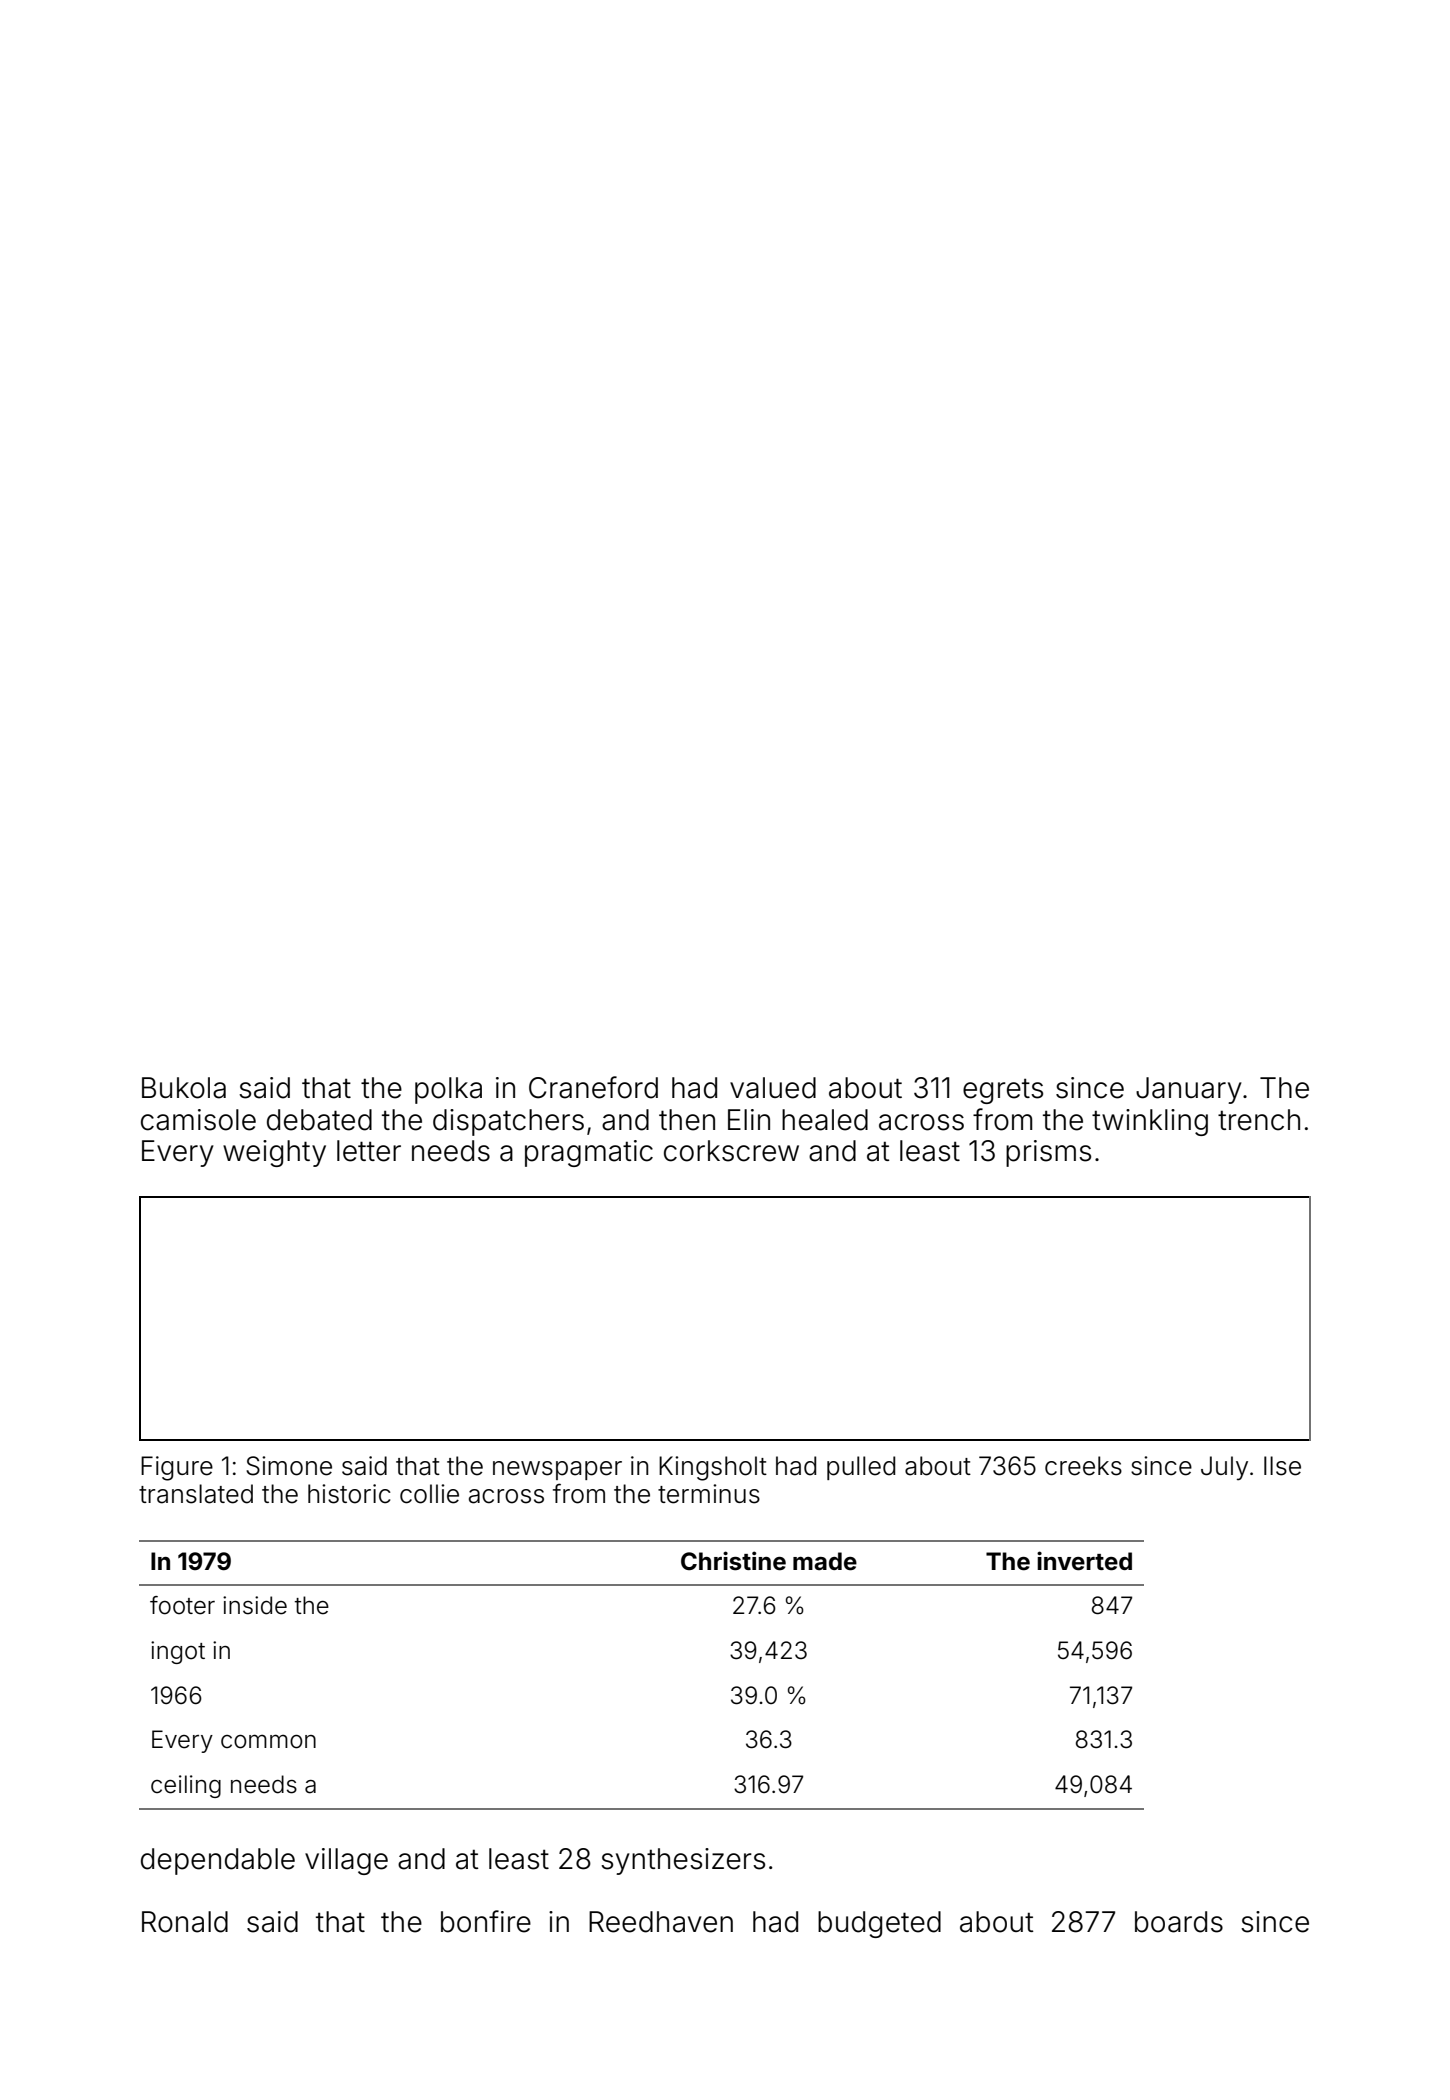  I want to click on terminus, so click(709, 1494).
